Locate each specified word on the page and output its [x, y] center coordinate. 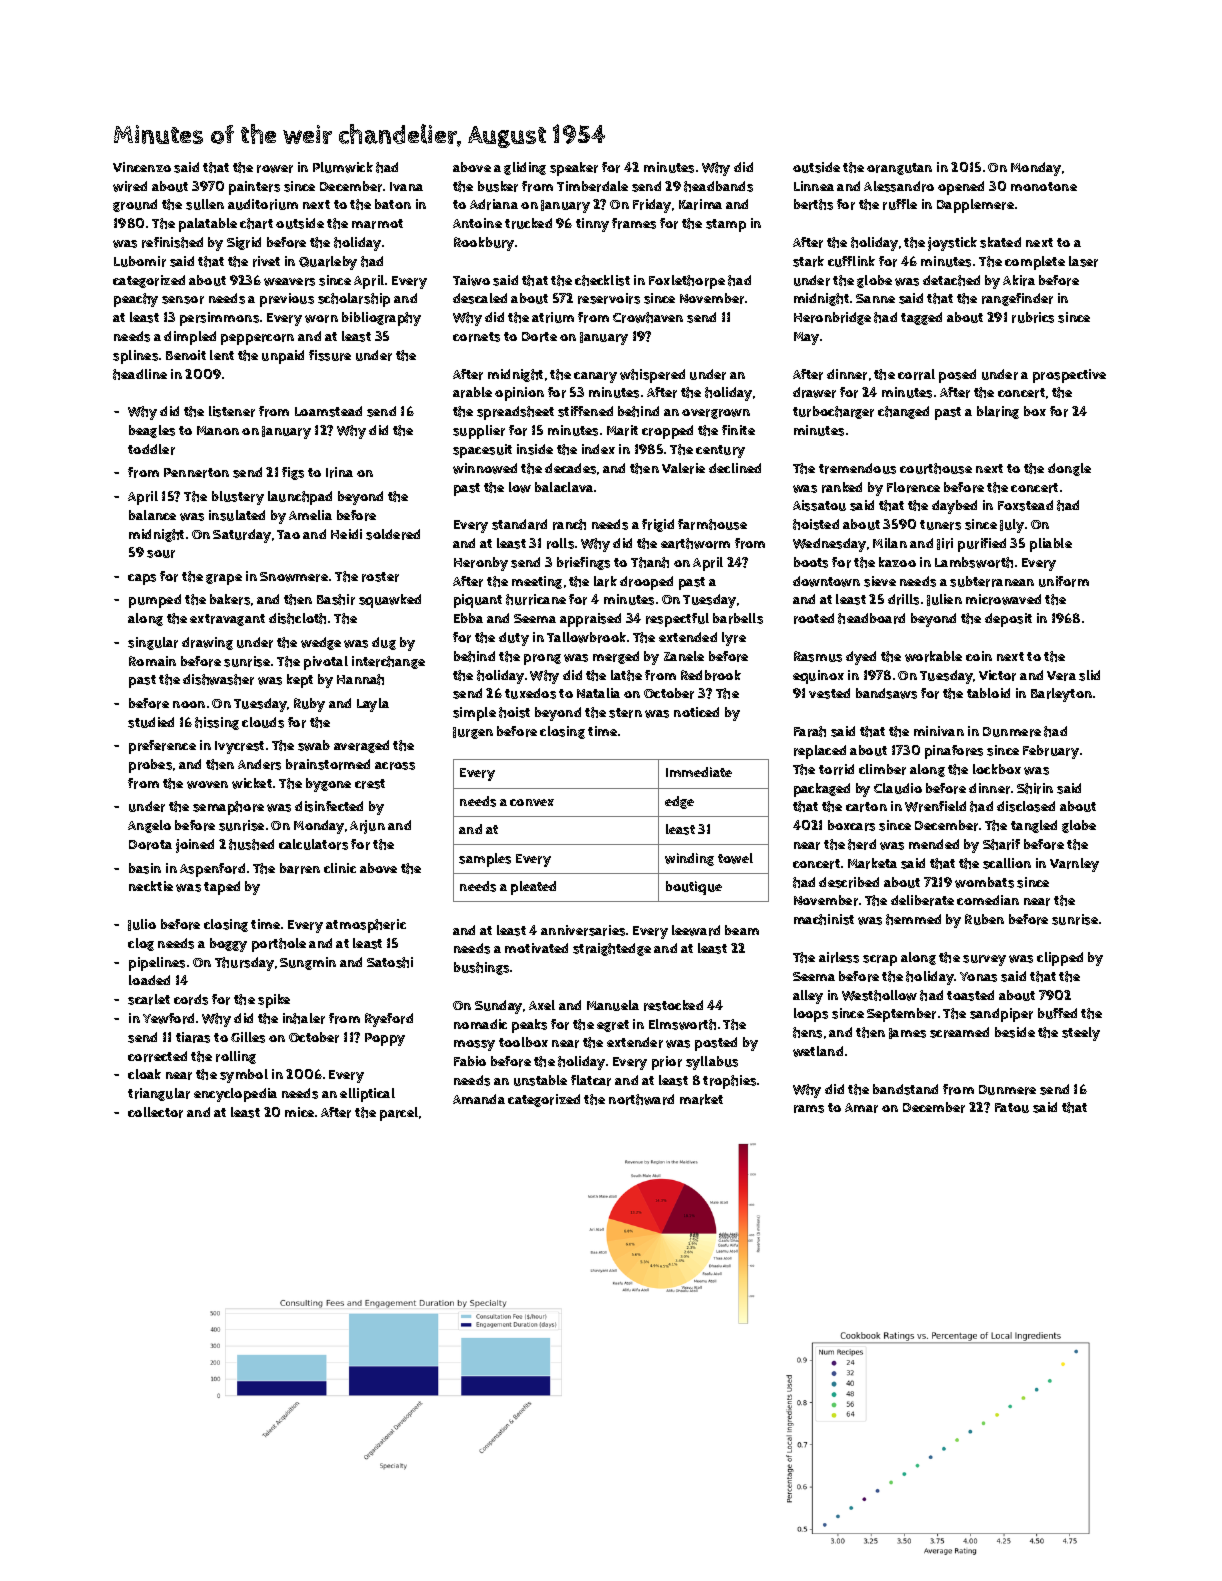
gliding [525, 168]
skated [1000, 242]
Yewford [168, 1018]
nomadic [480, 1024]
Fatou [1012, 1108]
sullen [205, 204]
